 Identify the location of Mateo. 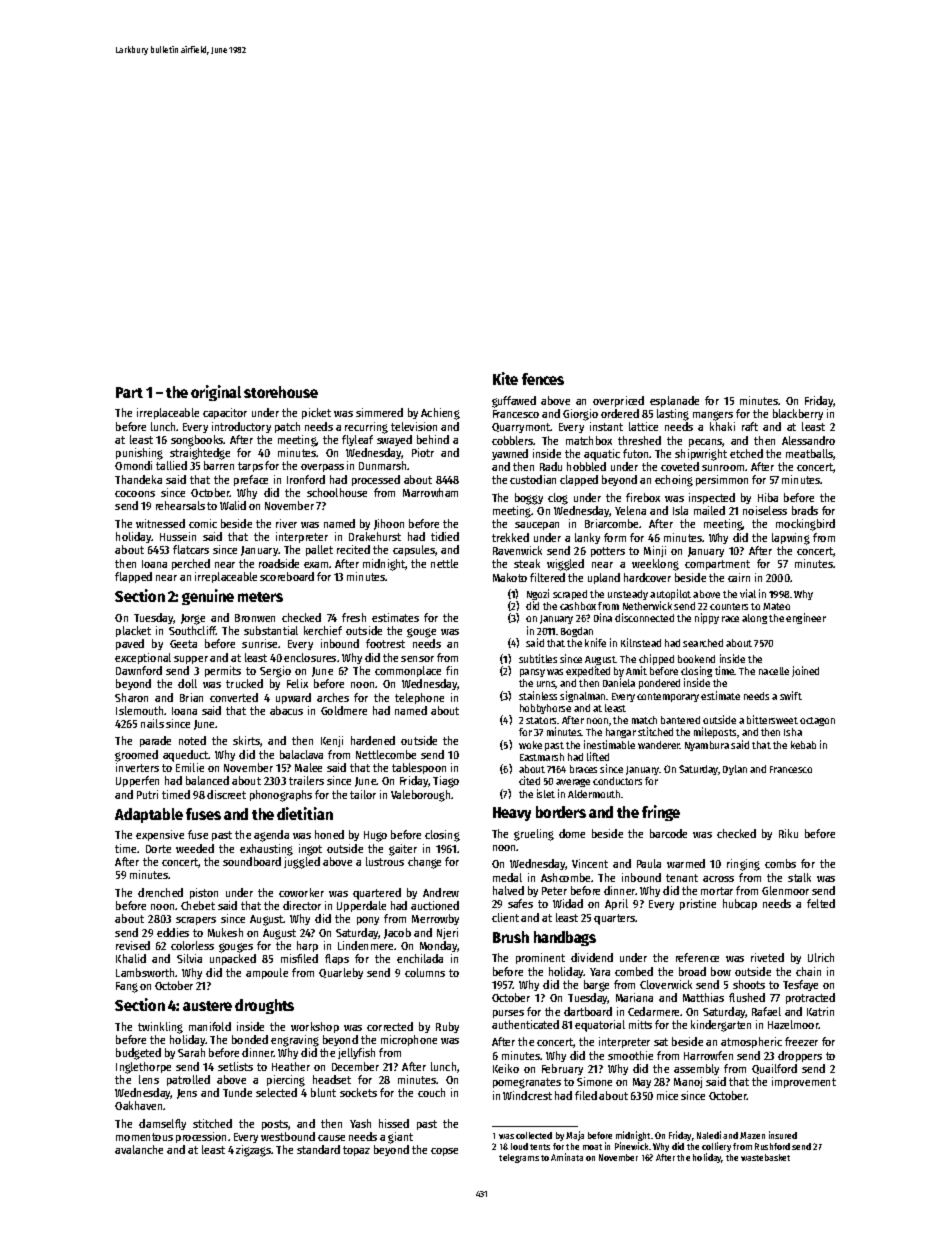
(776, 606).
